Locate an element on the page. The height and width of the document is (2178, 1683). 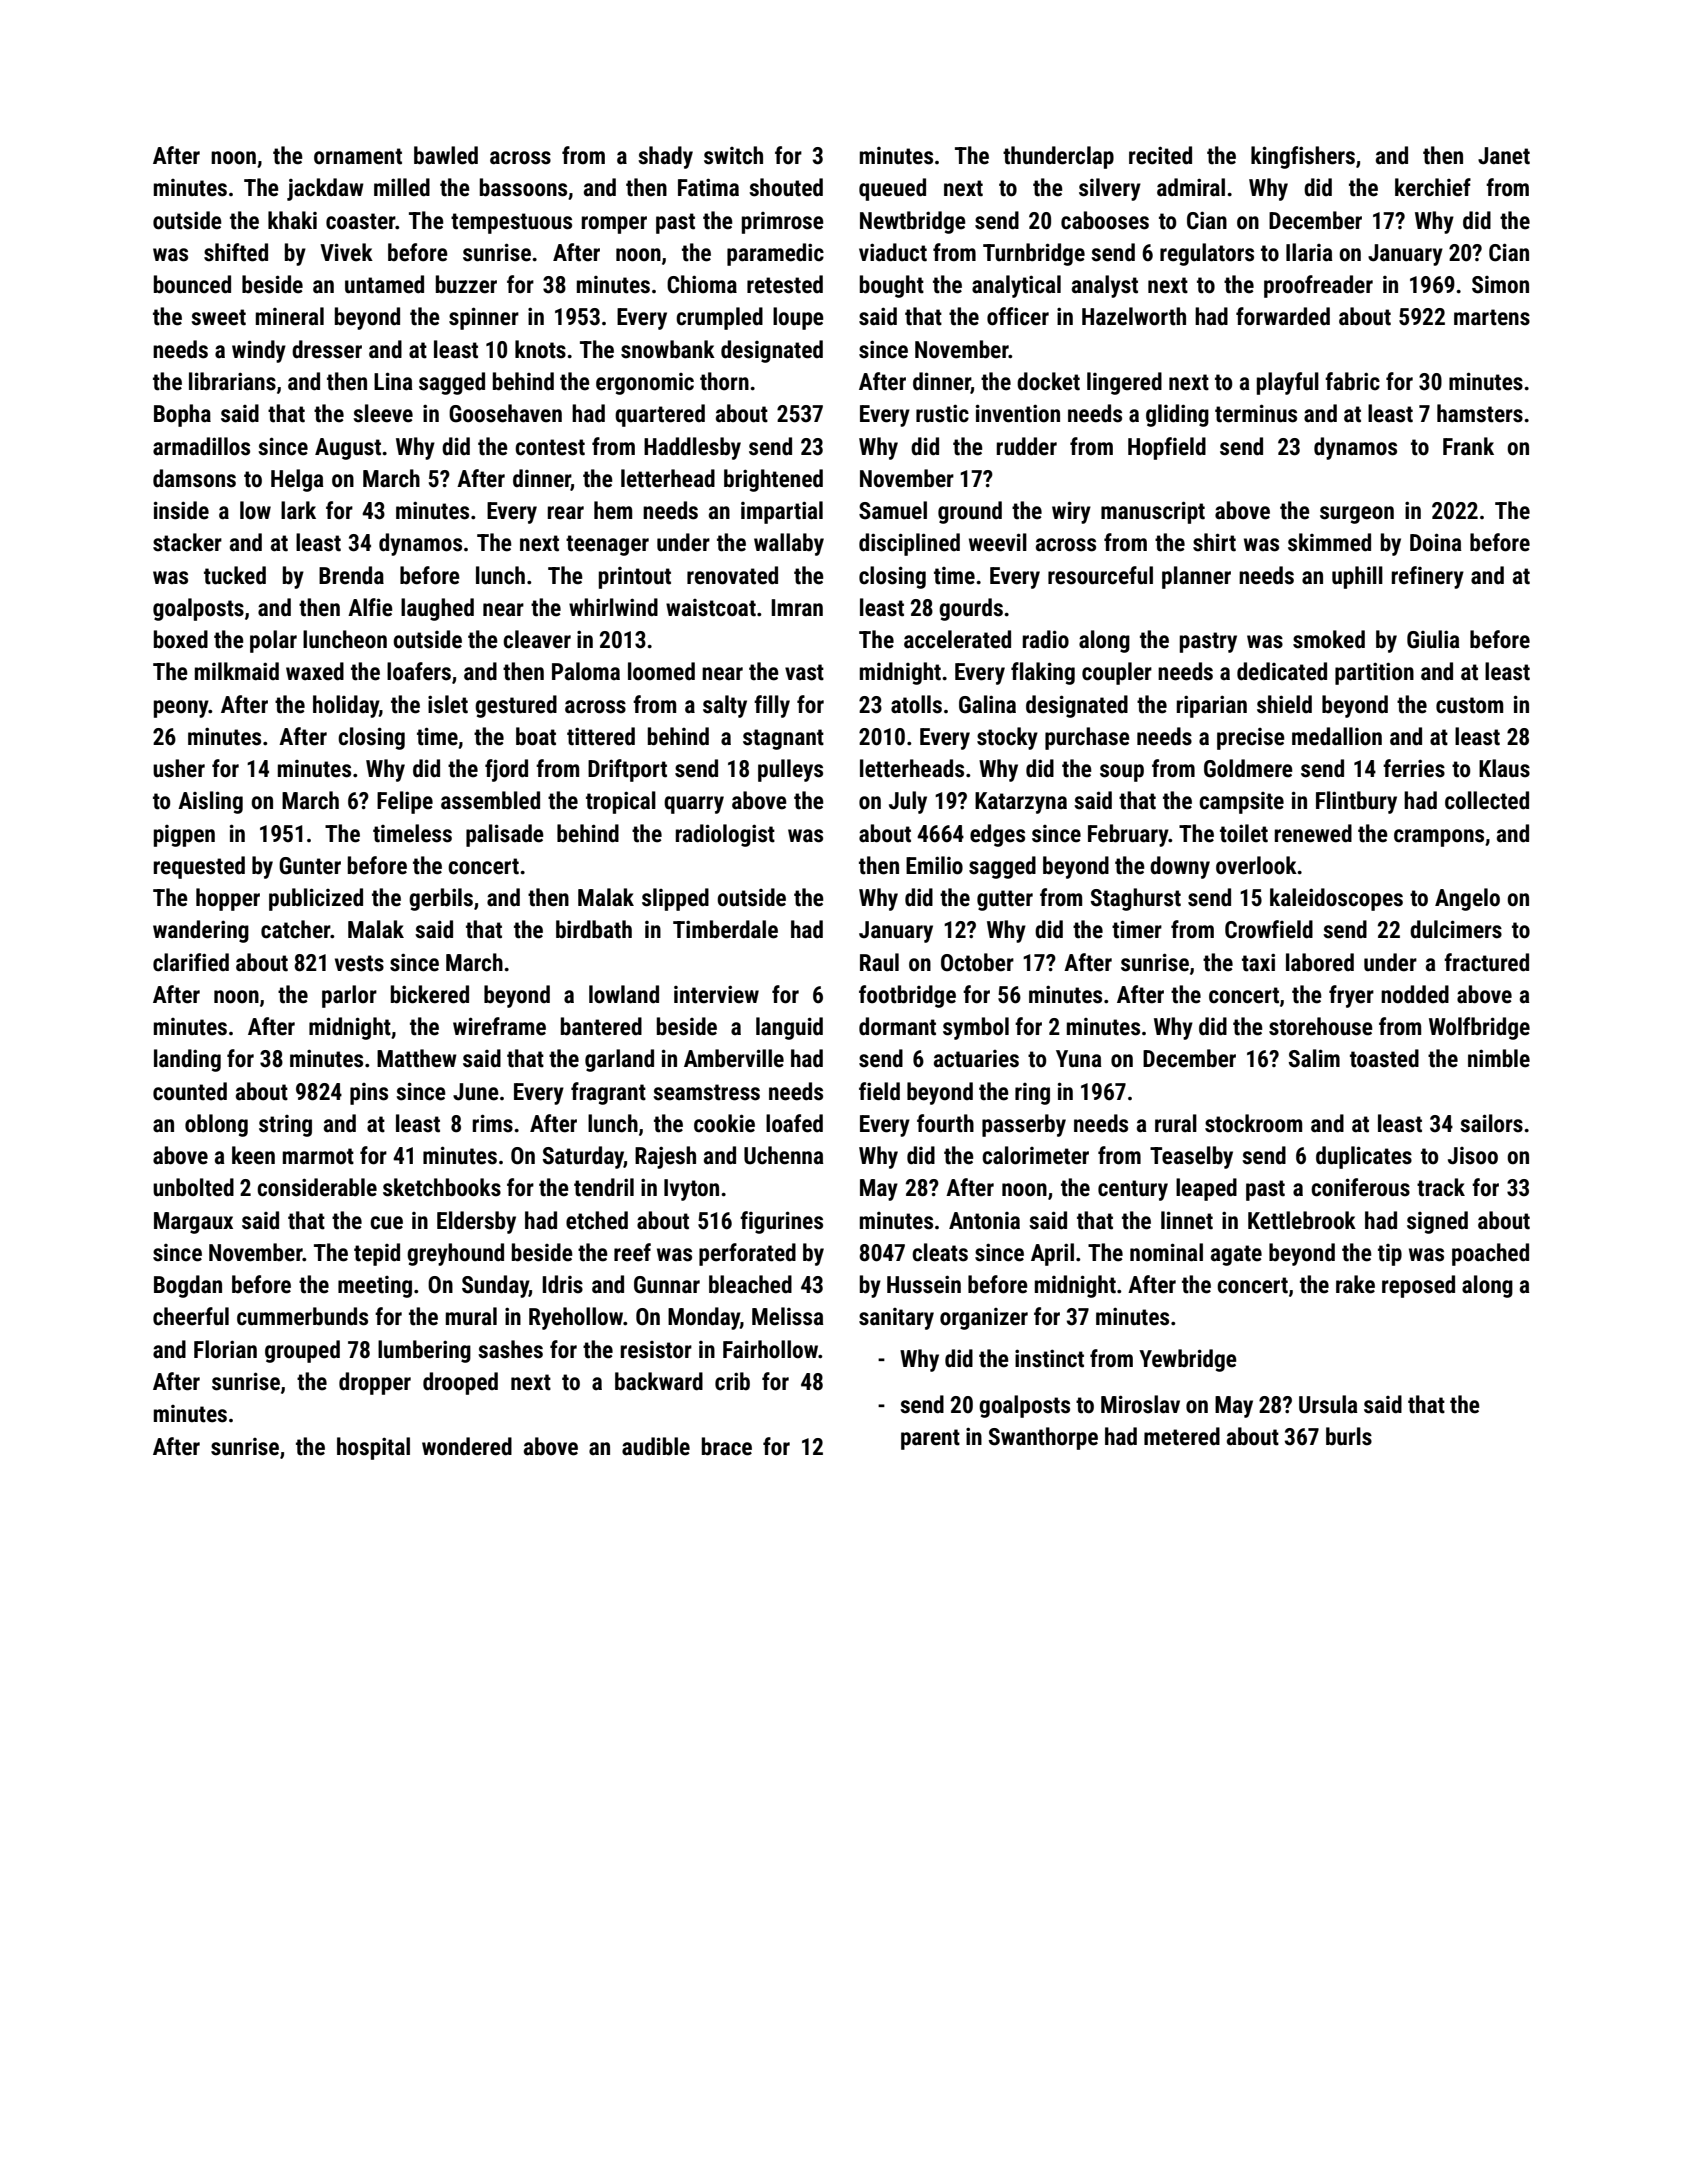
Fairhollow is located at coordinates (771, 1349).
